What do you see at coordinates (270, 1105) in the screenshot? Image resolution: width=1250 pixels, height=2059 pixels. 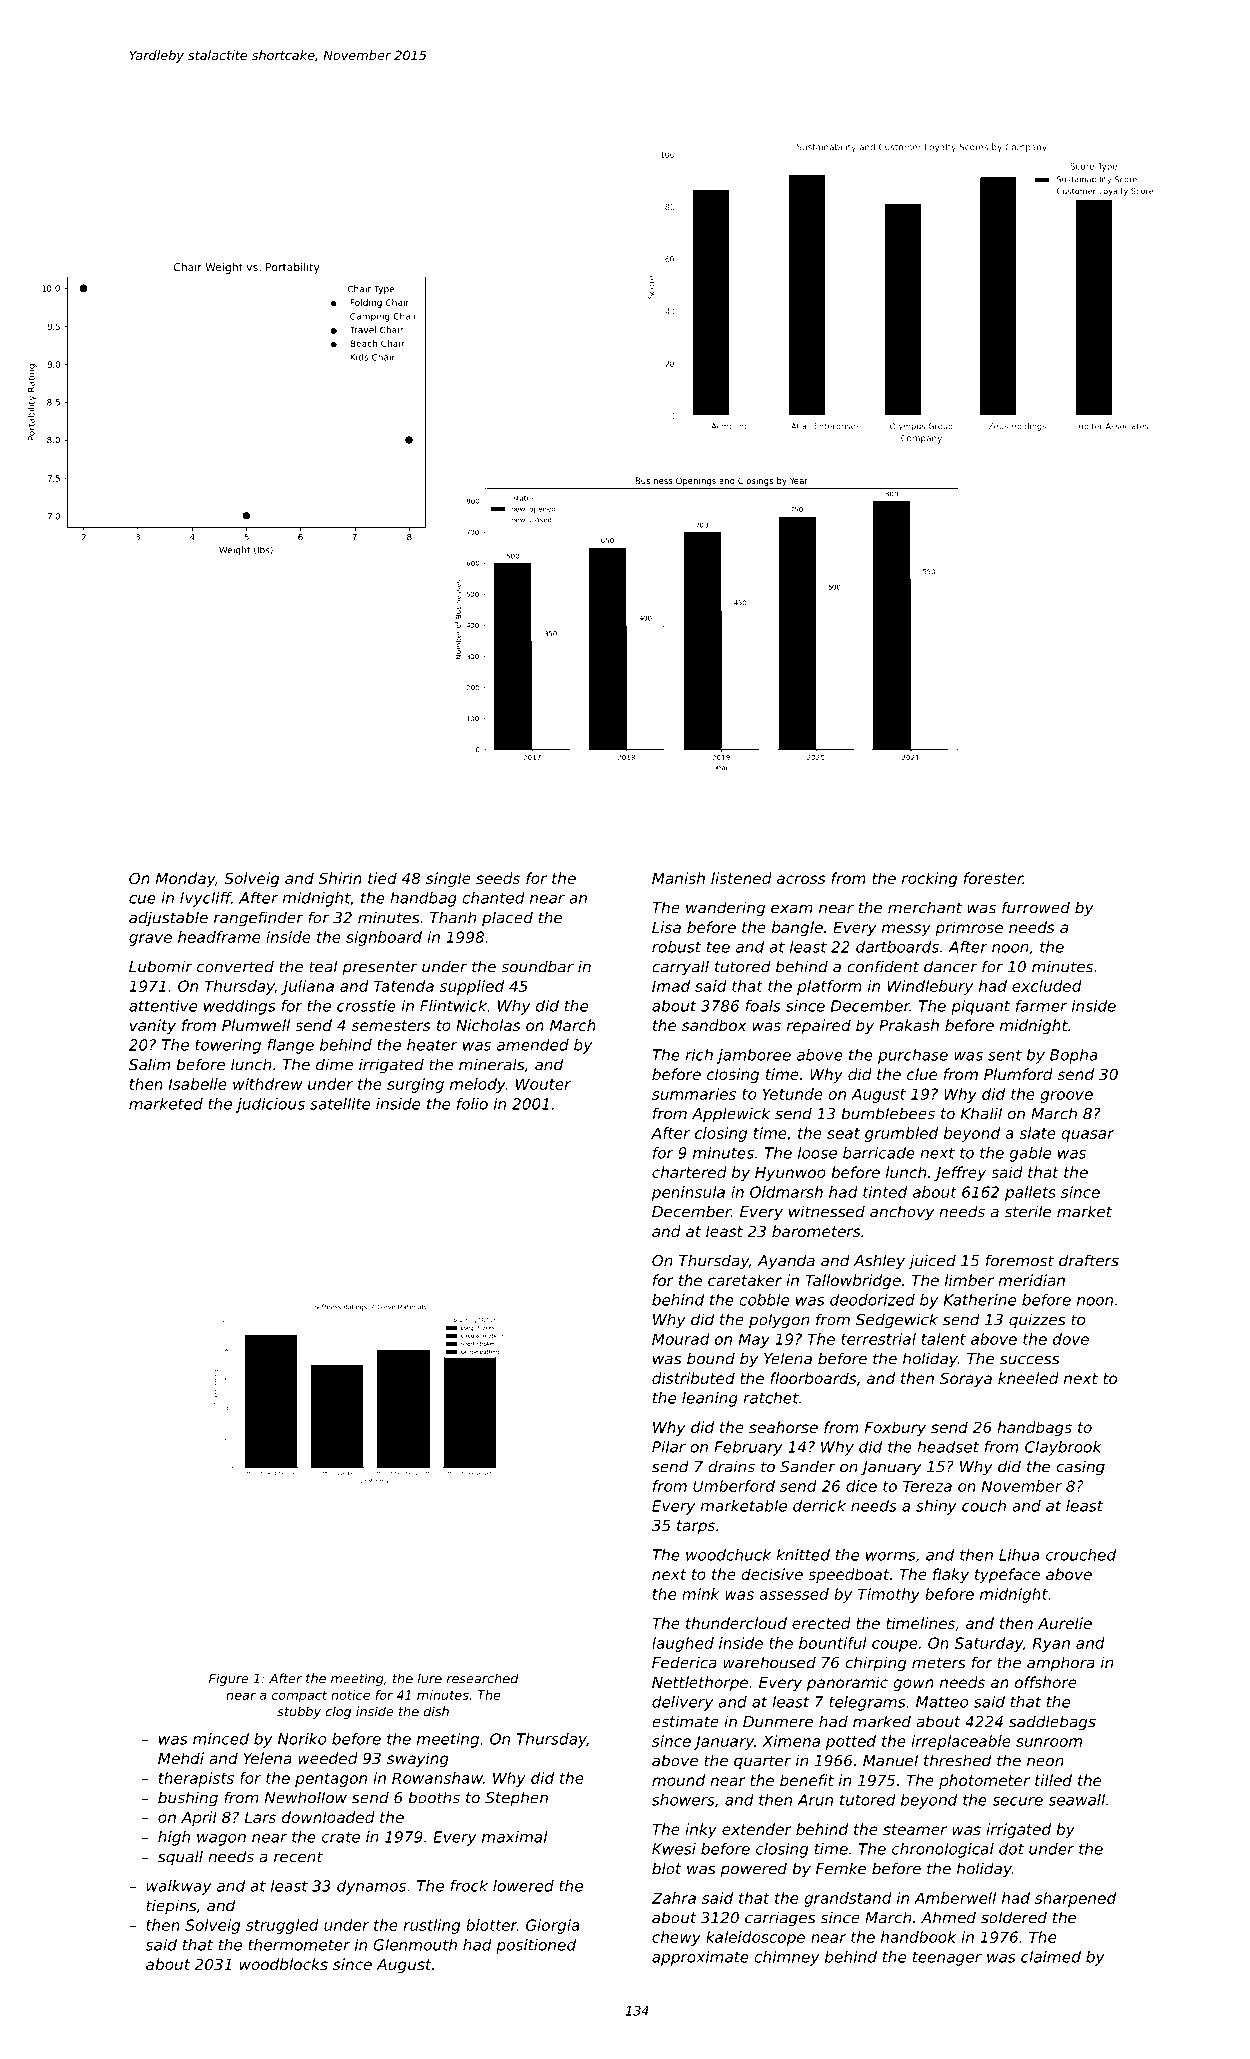 I see `judicious` at bounding box center [270, 1105].
